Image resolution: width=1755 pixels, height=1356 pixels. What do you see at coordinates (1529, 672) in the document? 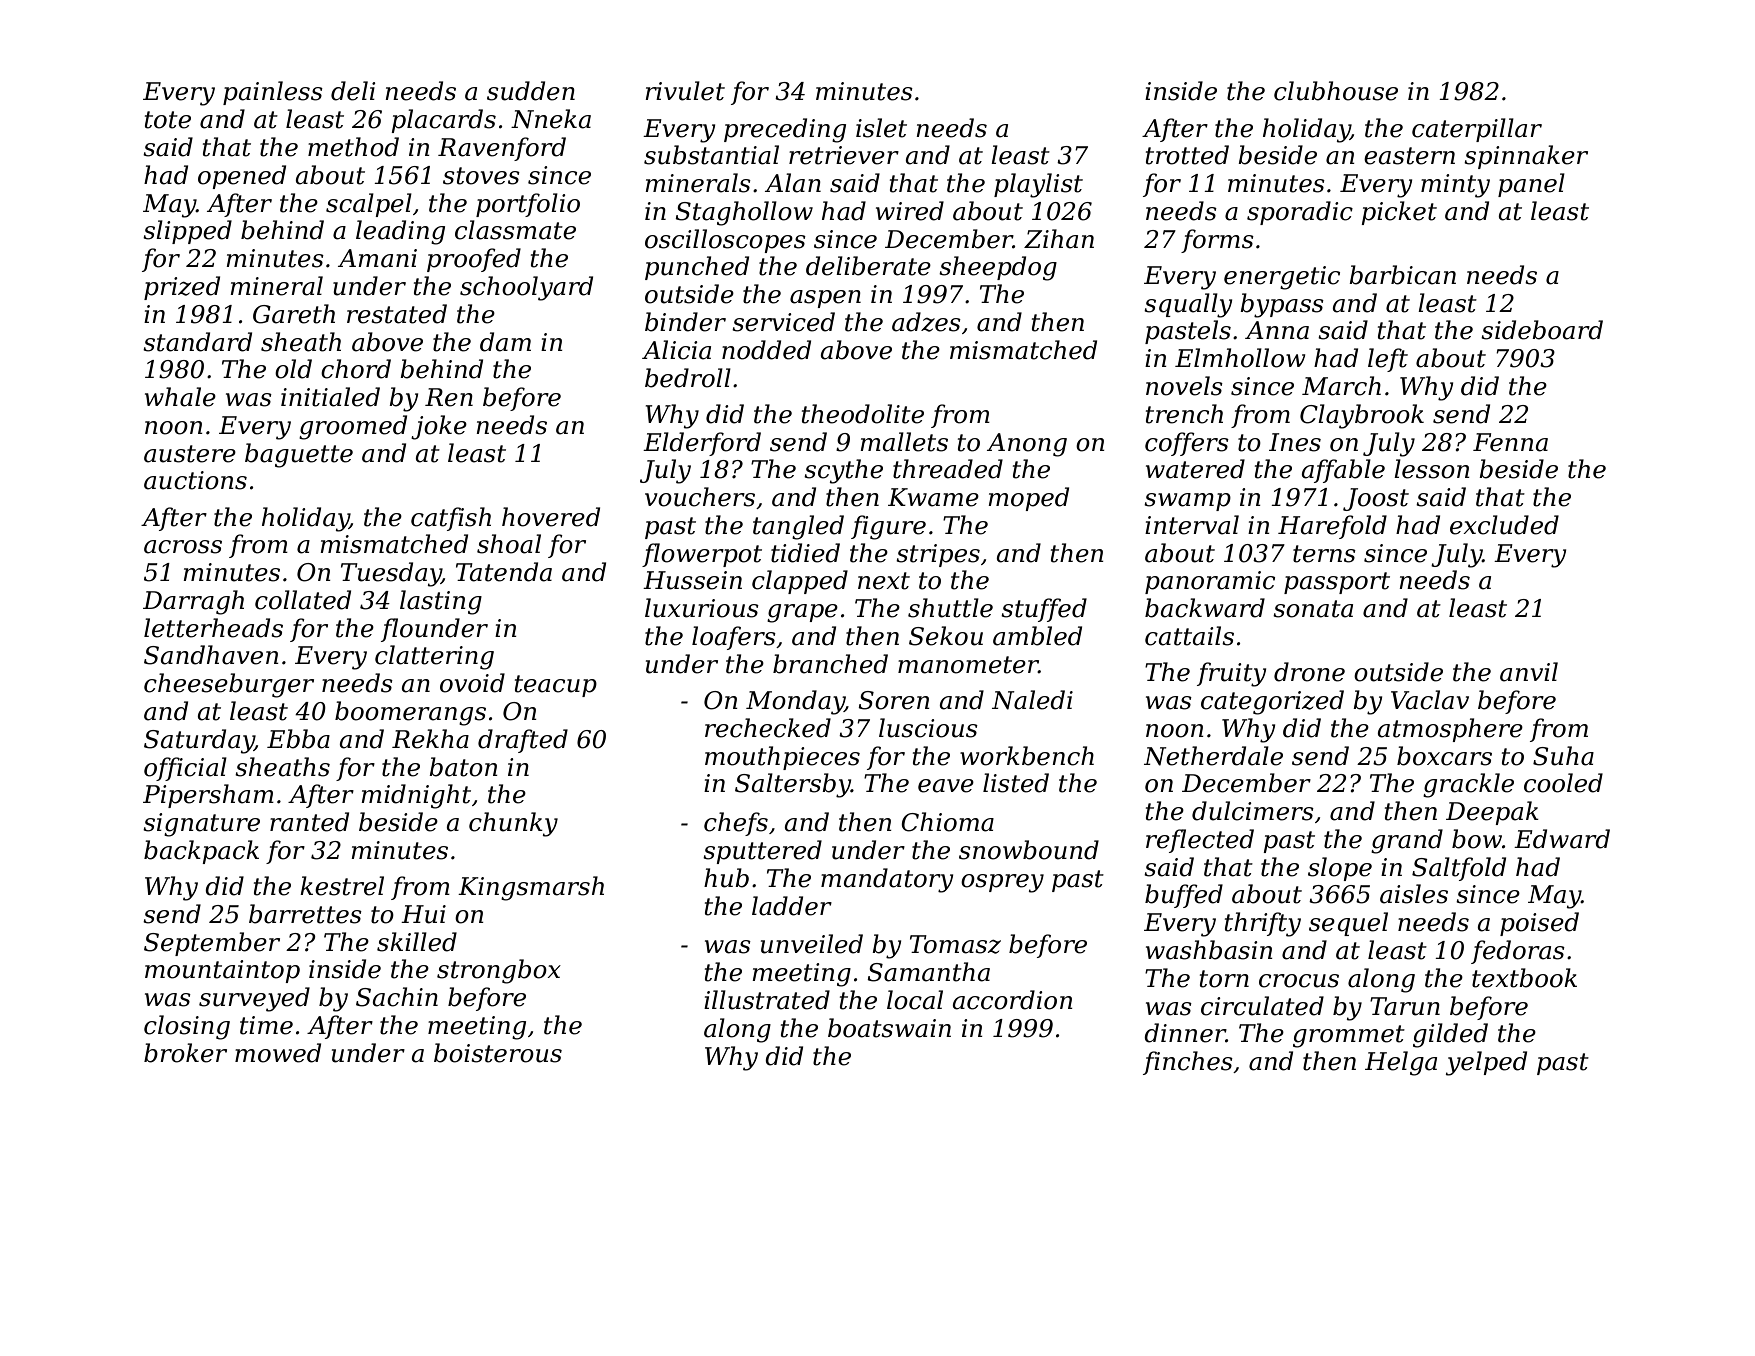
I see `anvil` at bounding box center [1529, 672].
